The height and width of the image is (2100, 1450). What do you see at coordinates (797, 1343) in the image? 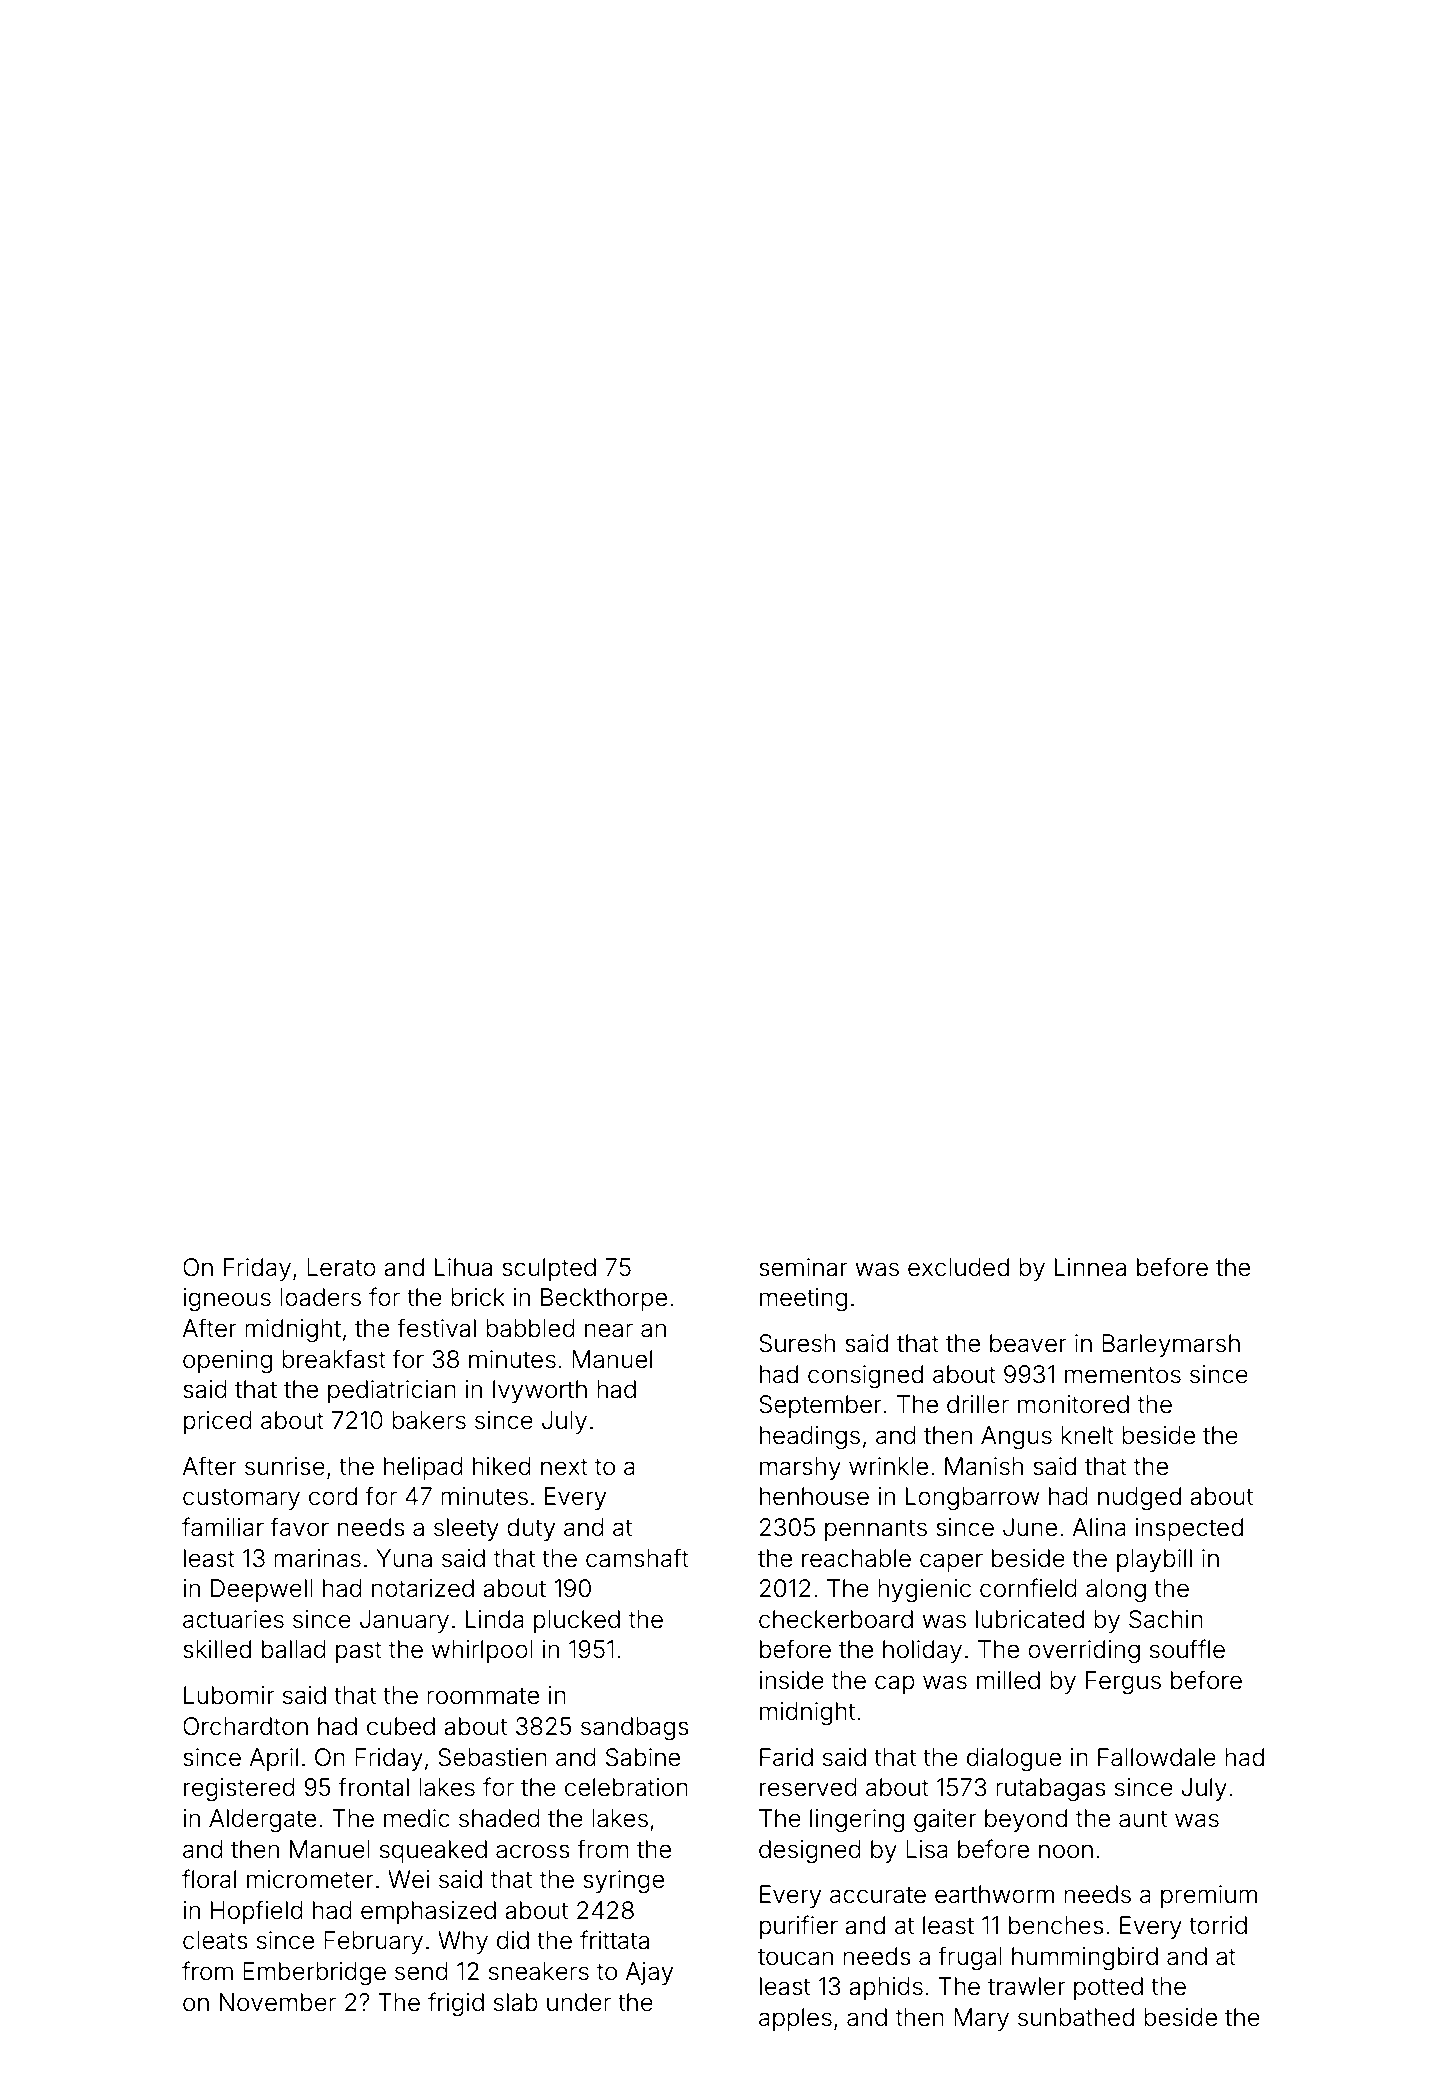
I see `Suresh` at bounding box center [797, 1343].
